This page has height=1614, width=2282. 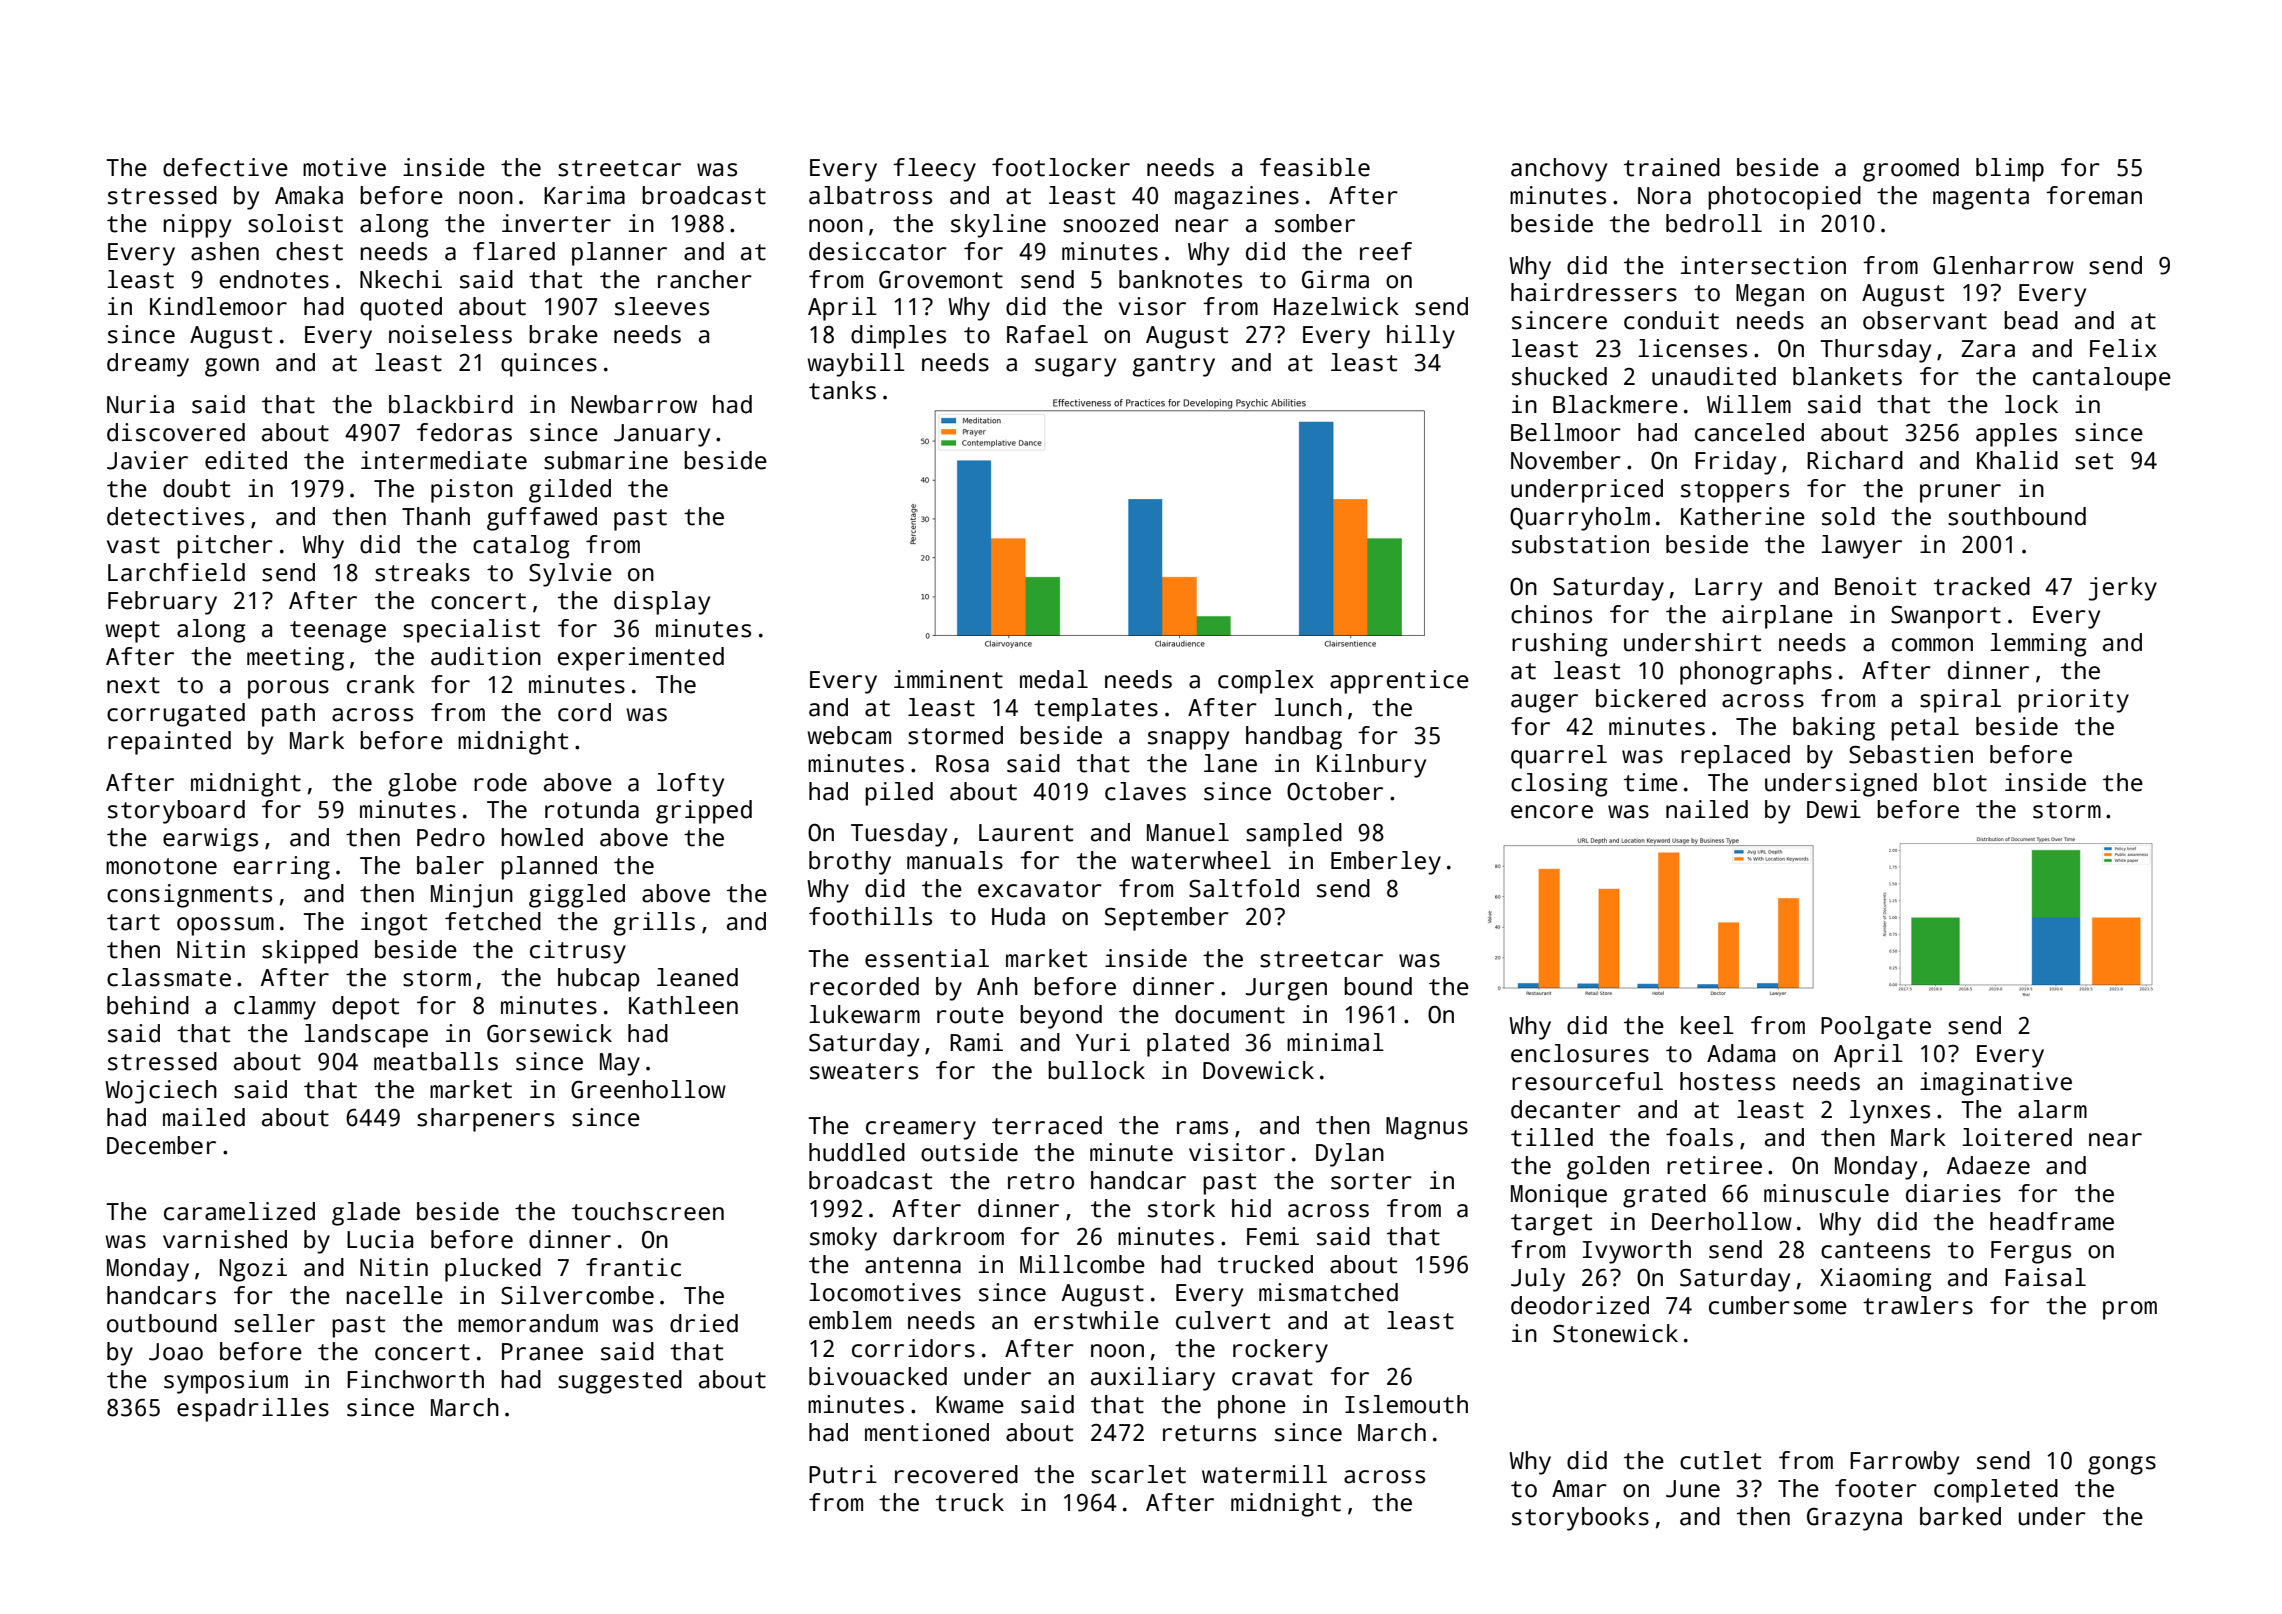 What do you see at coordinates (338, 632) in the page?
I see `teenage` at bounding box center [338, 632].
